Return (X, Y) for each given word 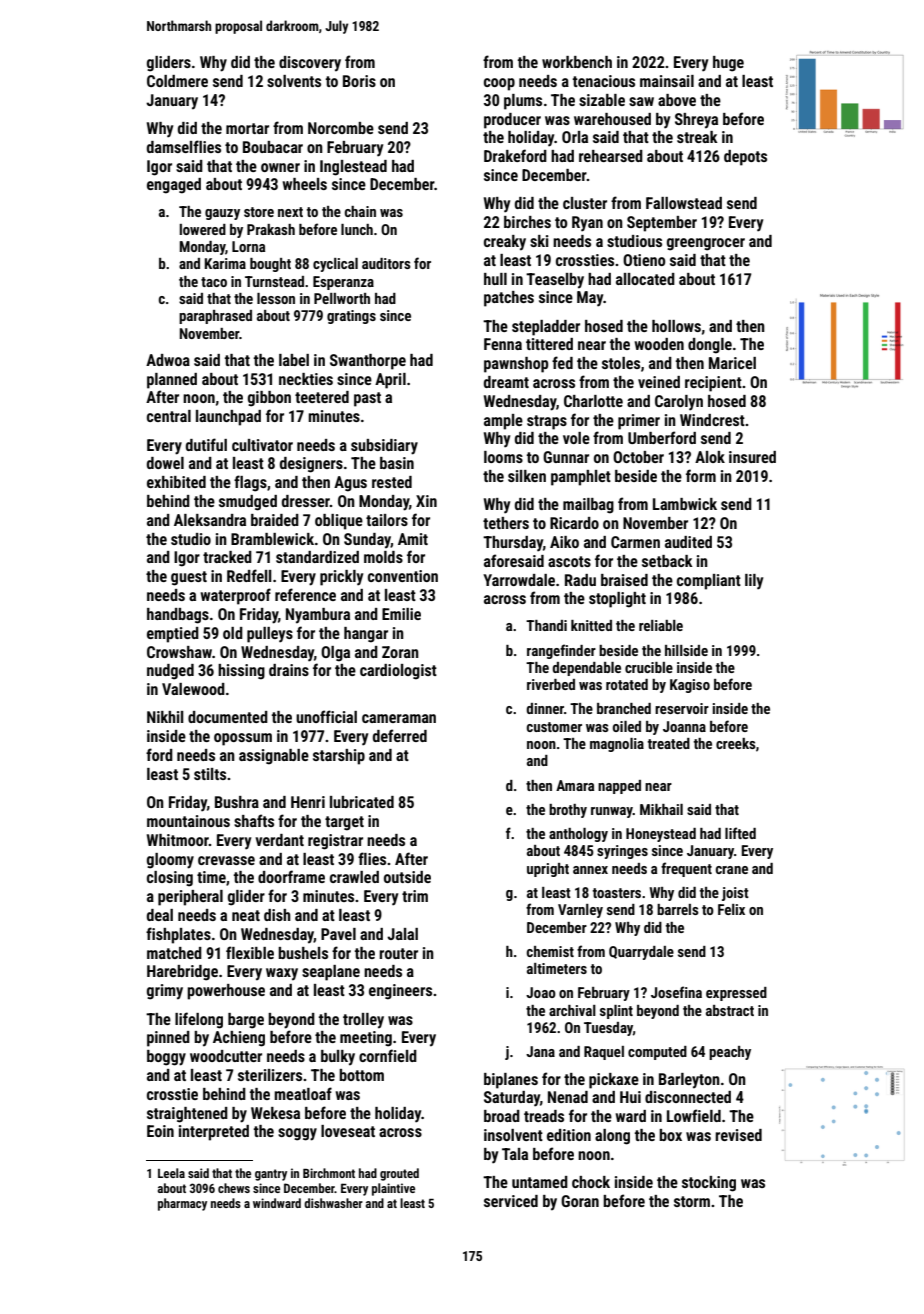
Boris (359, 81)
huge (728, 64)
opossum (243, 739)
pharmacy (182, 1204)
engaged (174, 186)
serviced (511, 1201)
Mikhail (661, 809)
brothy (568, 811)
